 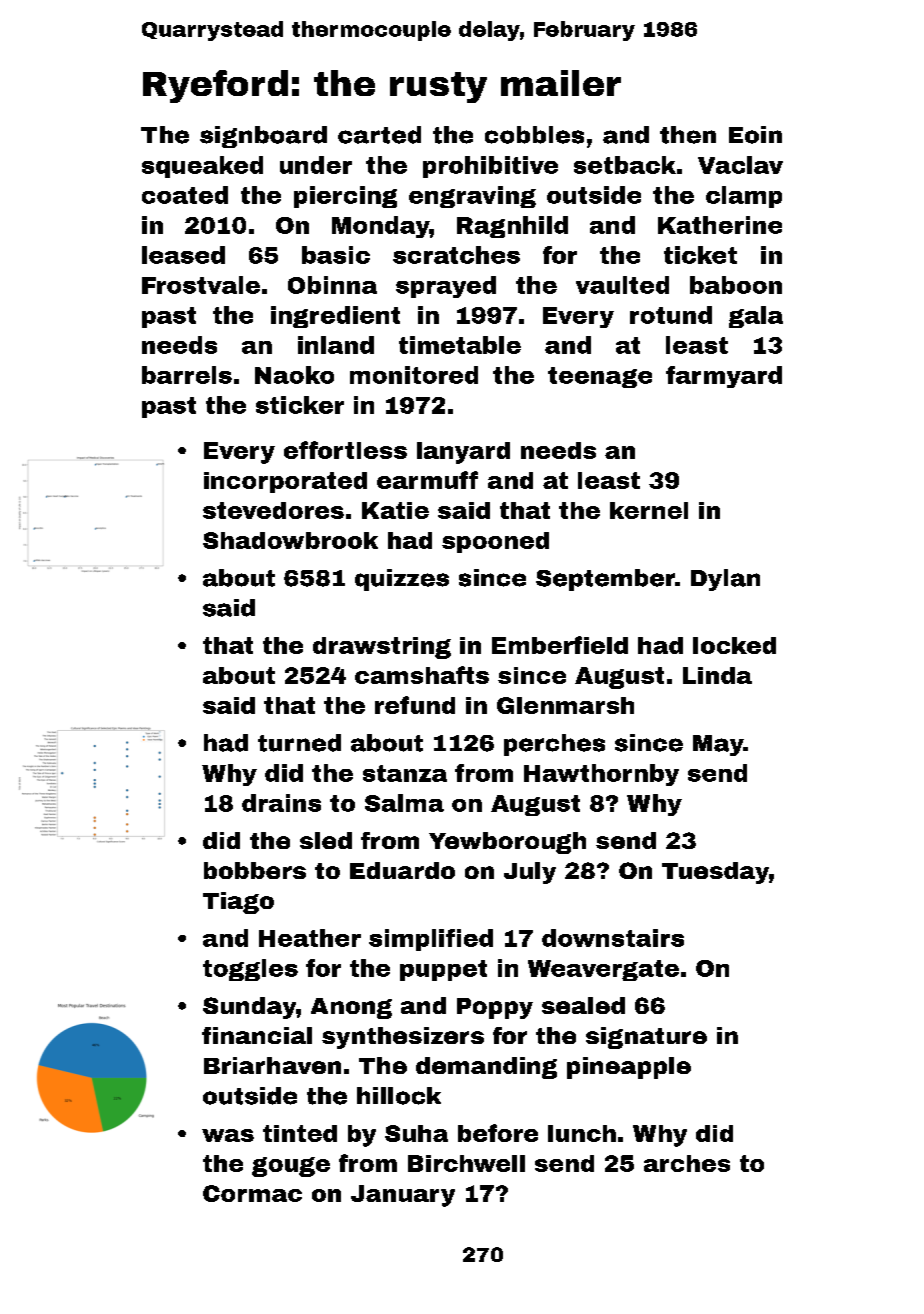 I want to click on turned, so click(x=299, y=743).
